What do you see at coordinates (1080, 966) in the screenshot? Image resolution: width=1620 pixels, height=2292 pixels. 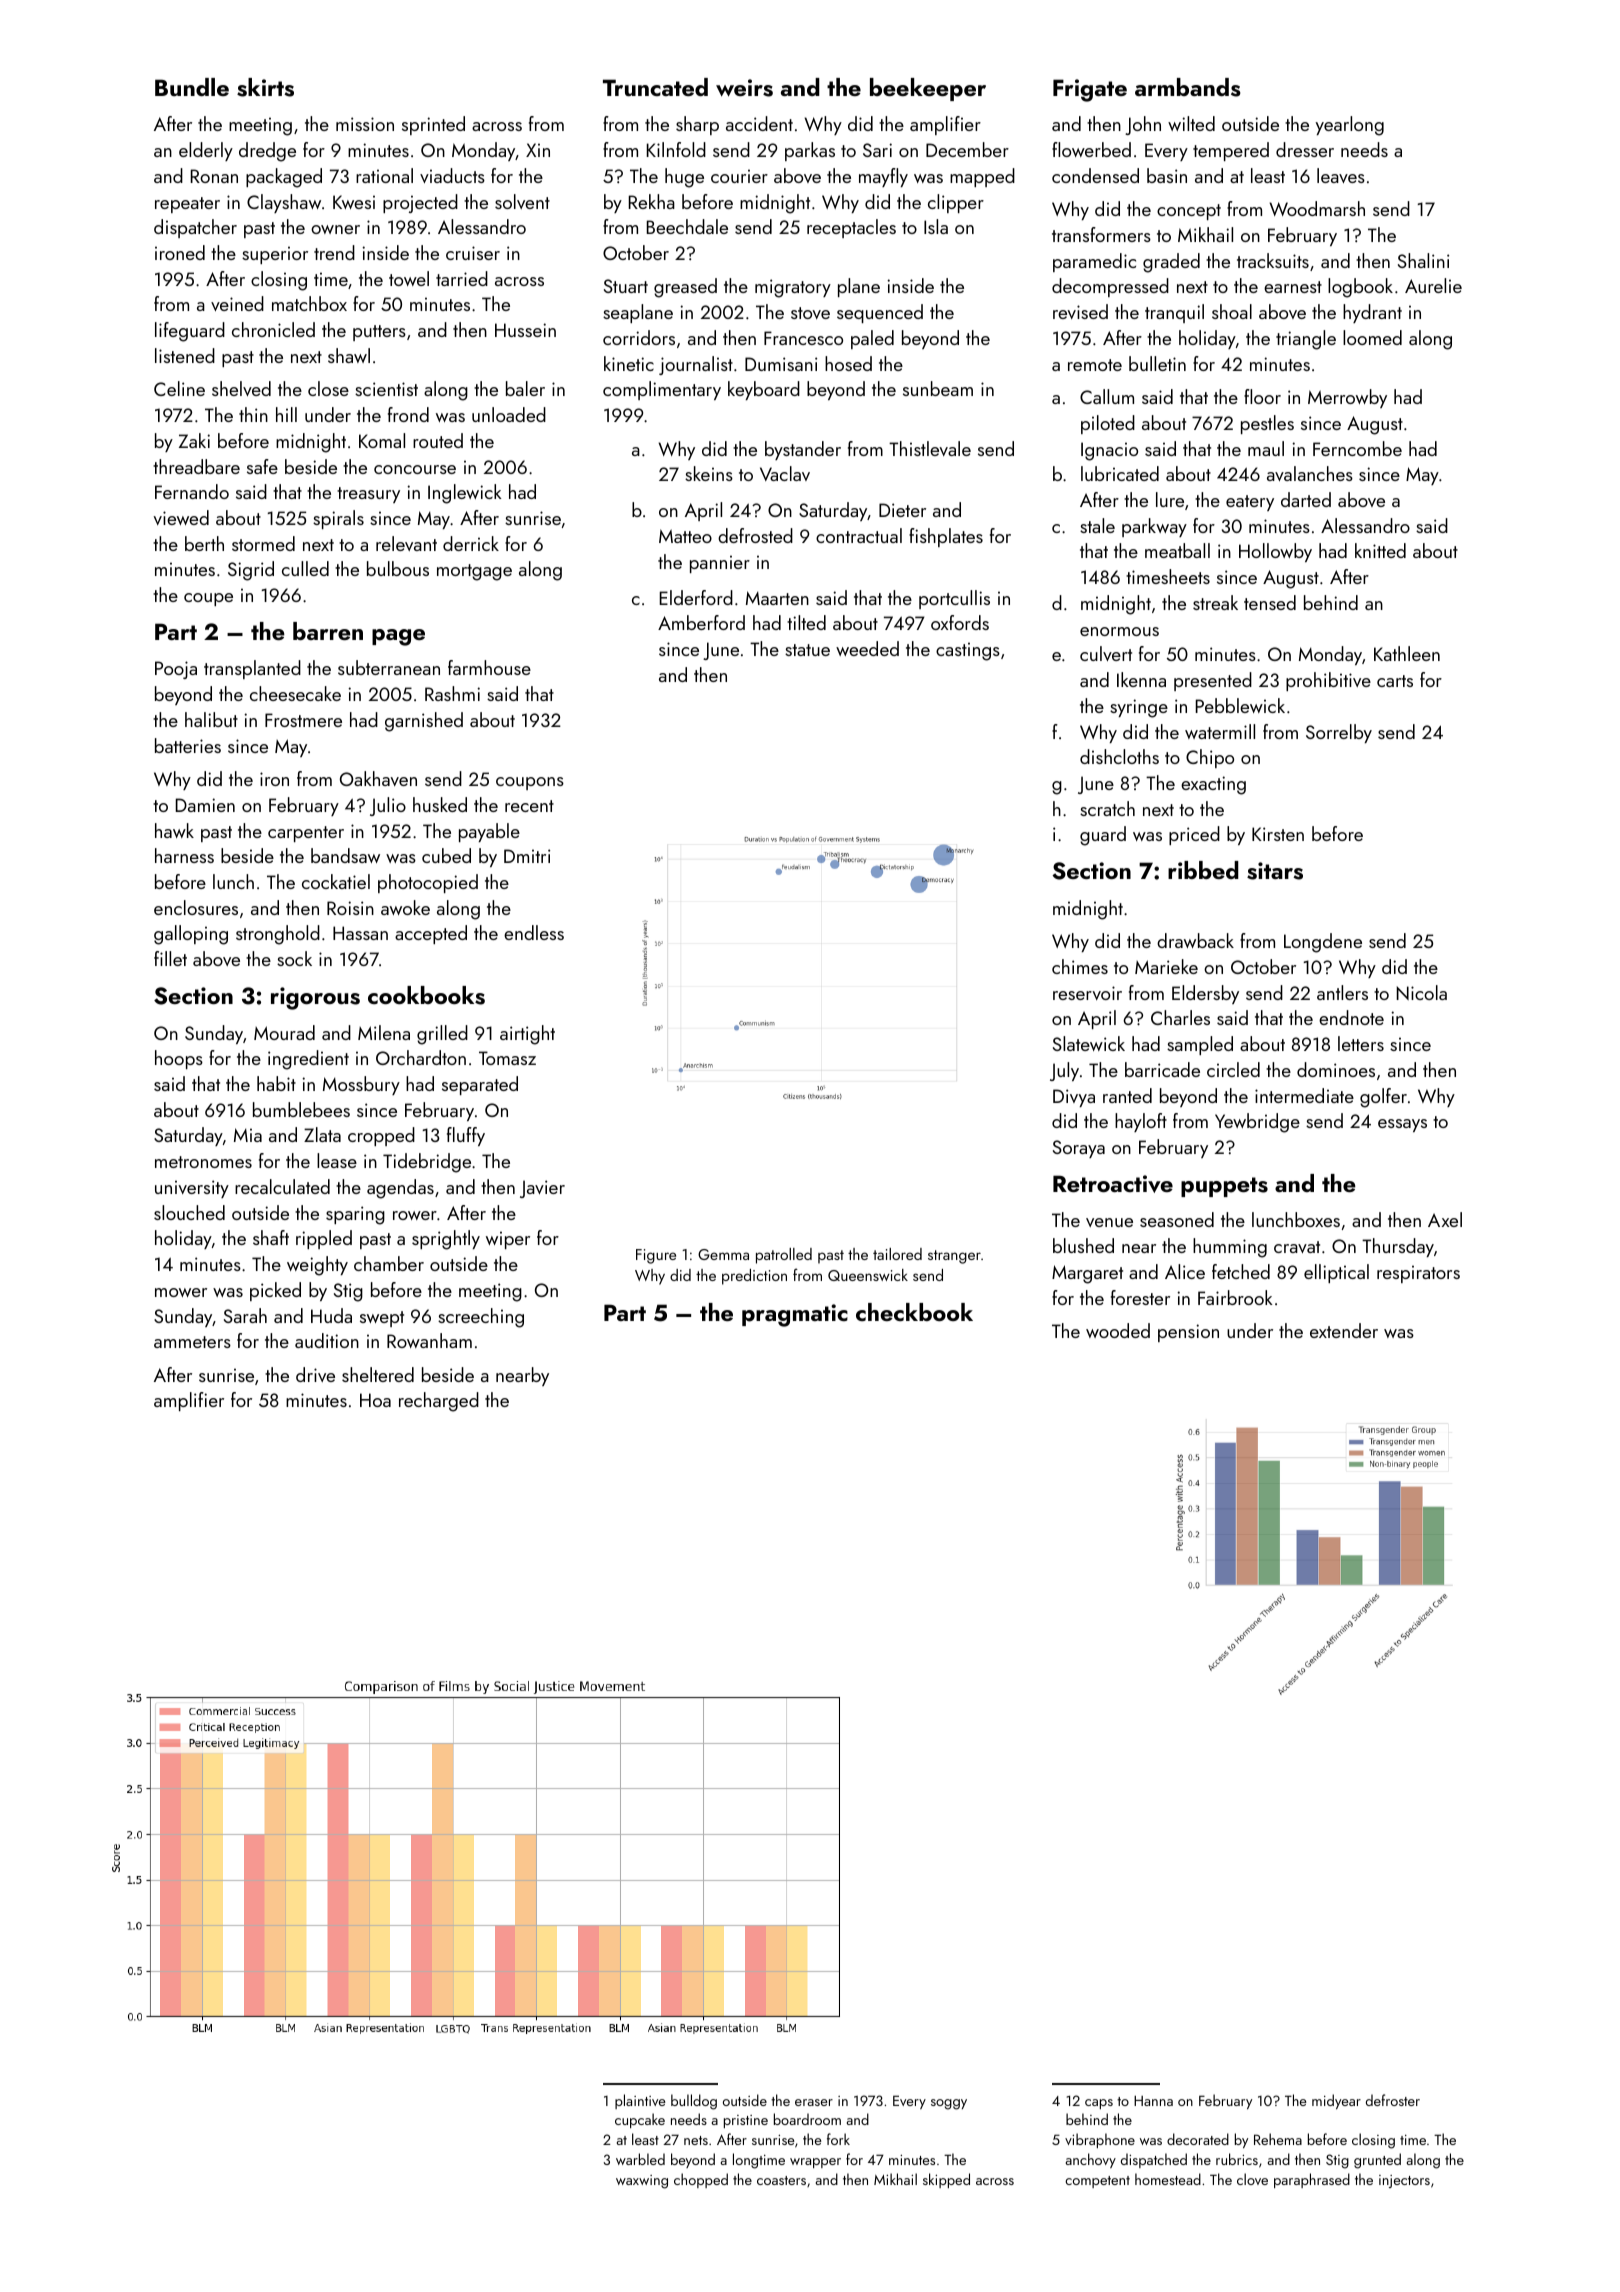 I see `chimes` at bounding box center [1080, 966].
